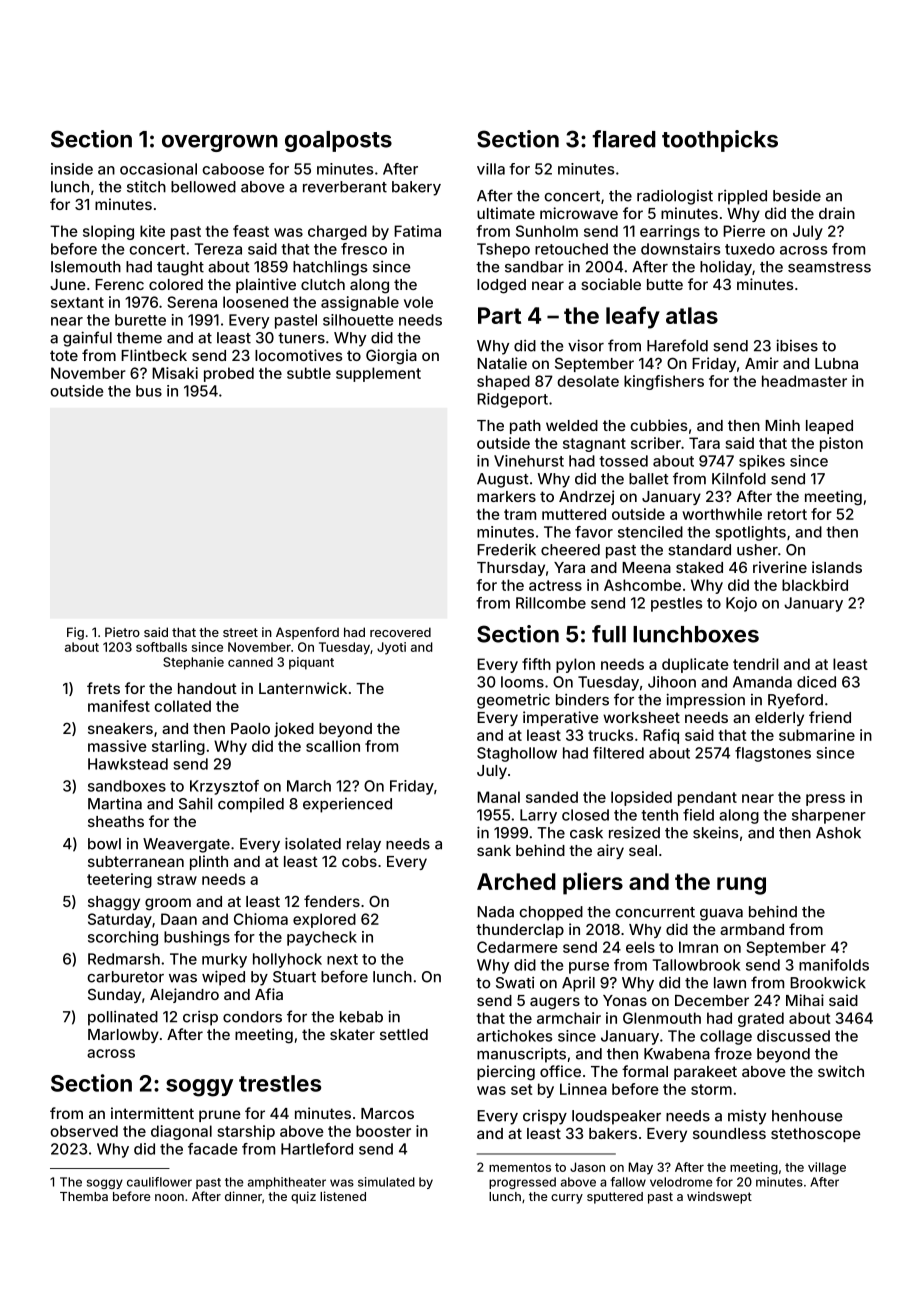  Describe the element at coordinates (169, 1197) in the document. I see `noon` at that location.
